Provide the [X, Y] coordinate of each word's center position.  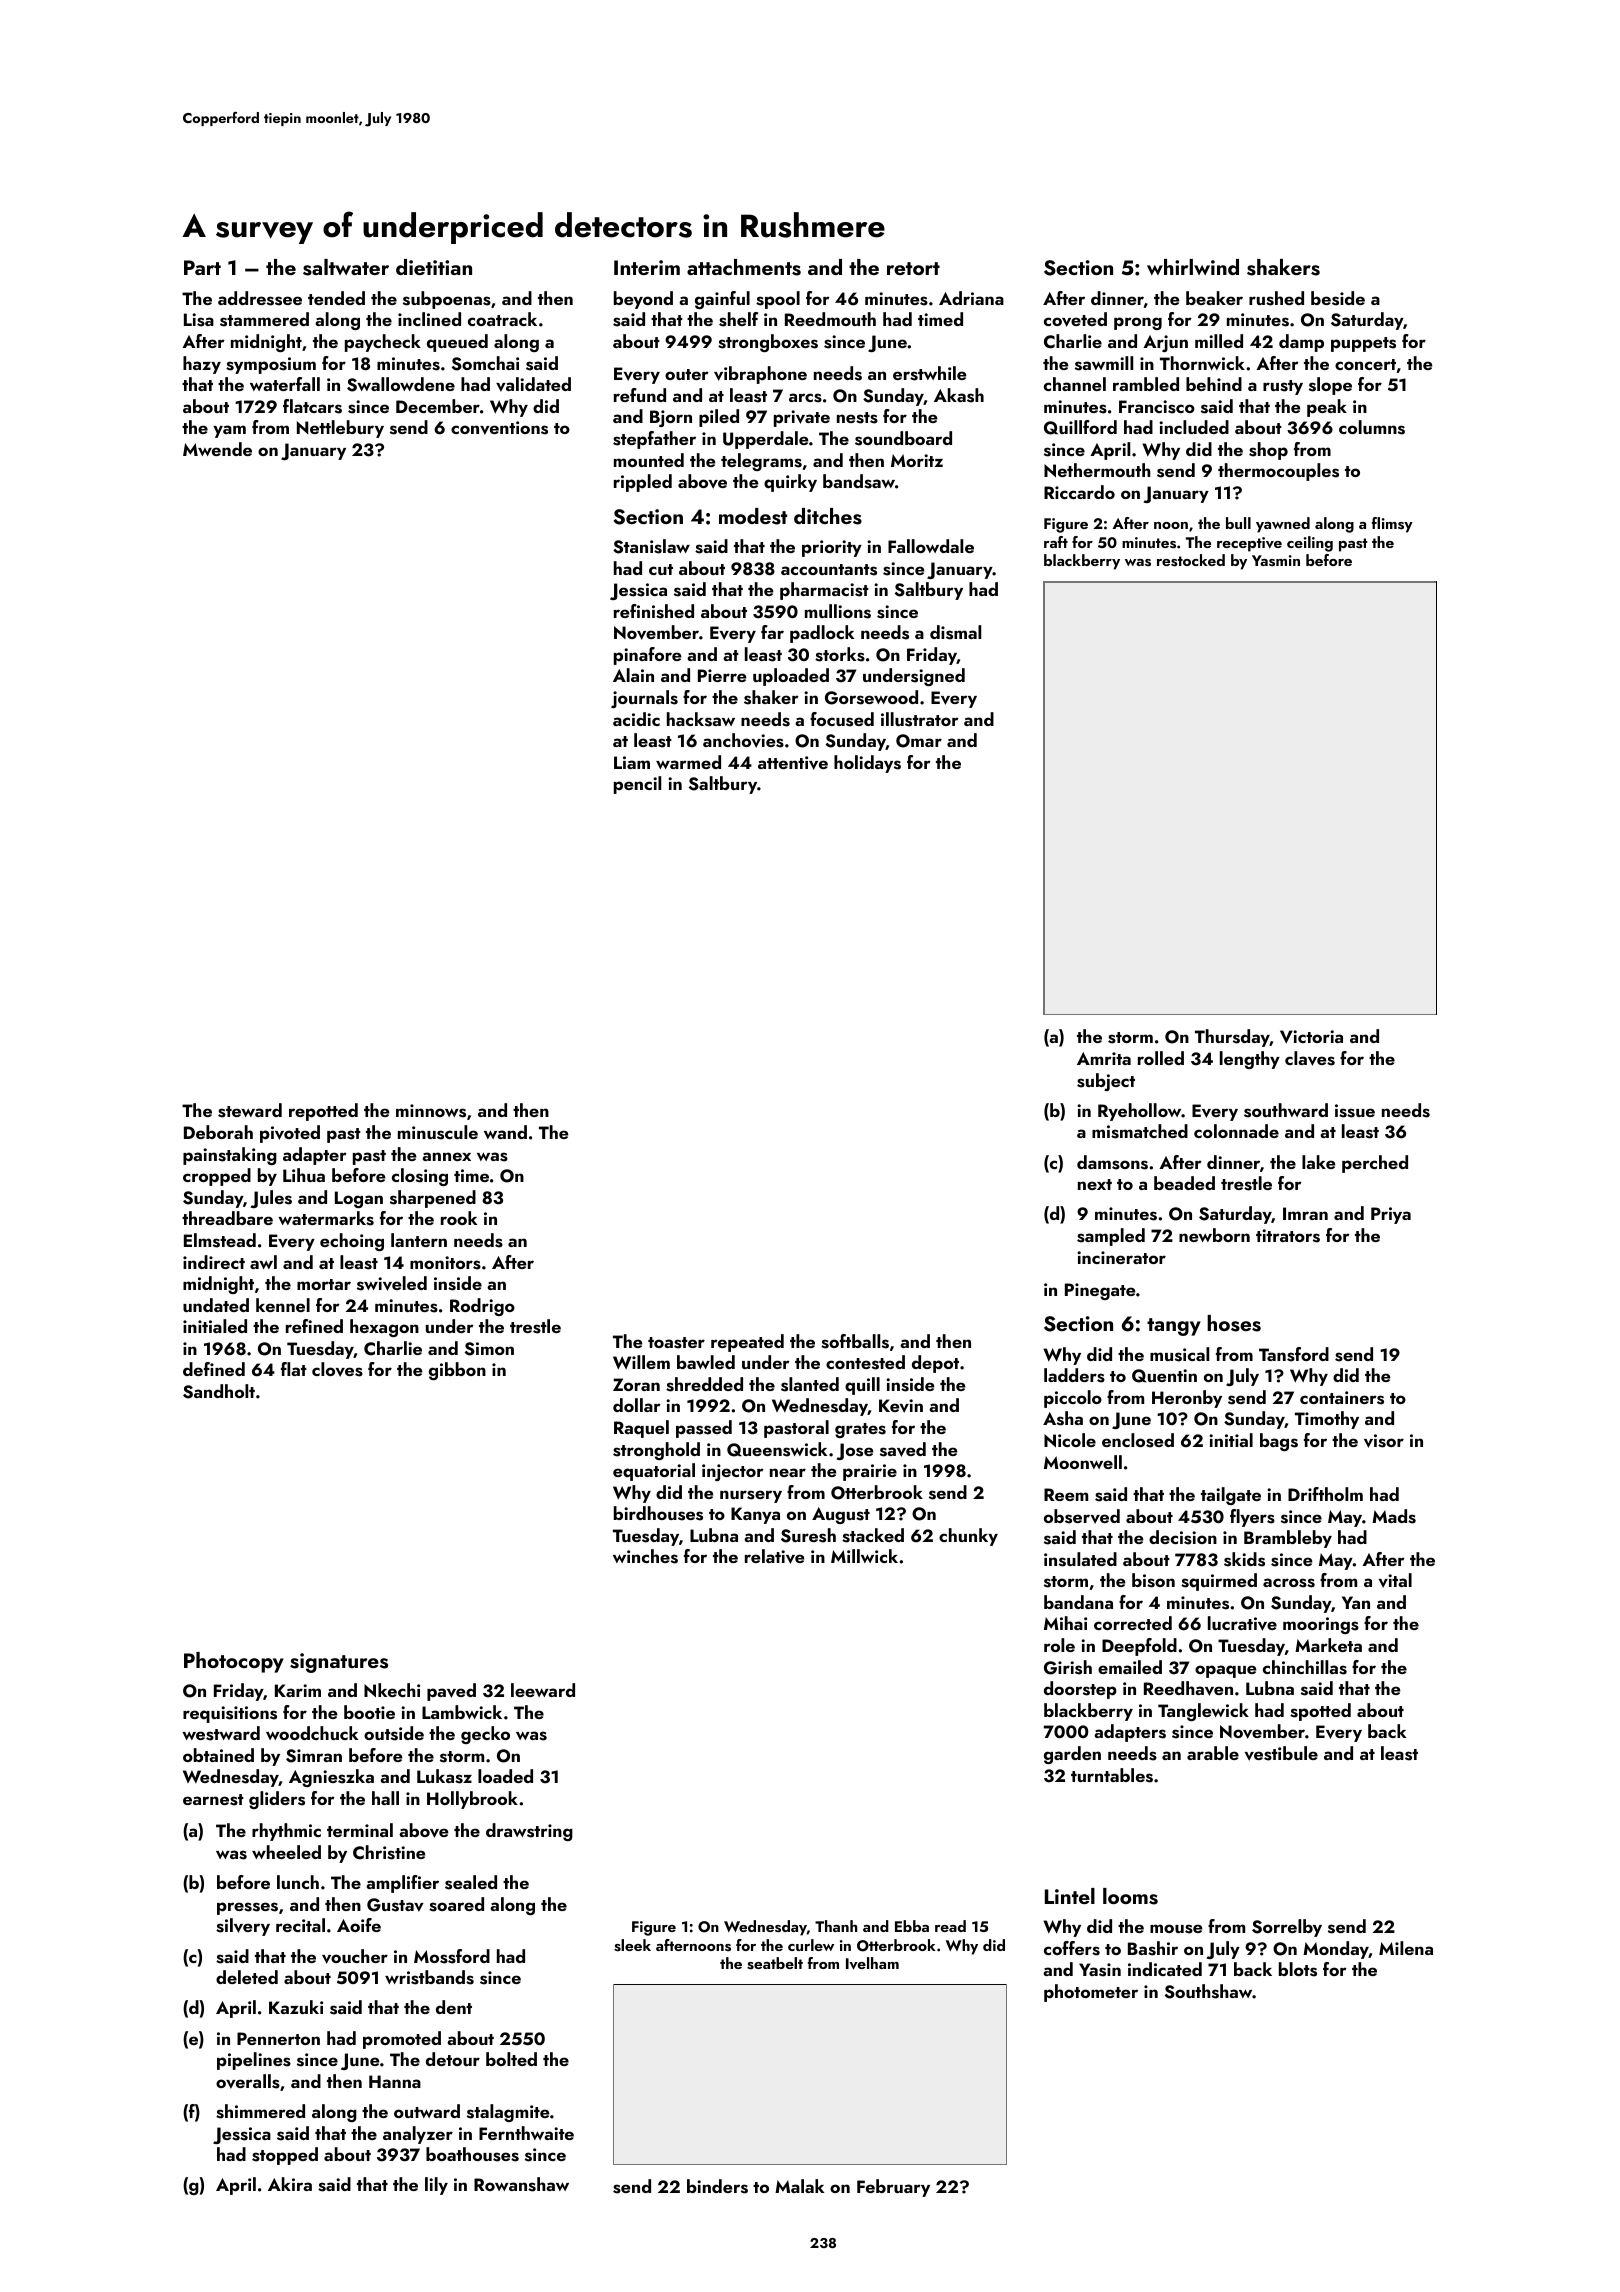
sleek [632, 1945]
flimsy [1392, 525]
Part [202, 267]
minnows [431, 1111]
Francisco [1157, 407]
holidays [867, 764]
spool [778, 300]
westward [221, 1733]
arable [1213, 1753]
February [893, 2188]
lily [436, 2186]
